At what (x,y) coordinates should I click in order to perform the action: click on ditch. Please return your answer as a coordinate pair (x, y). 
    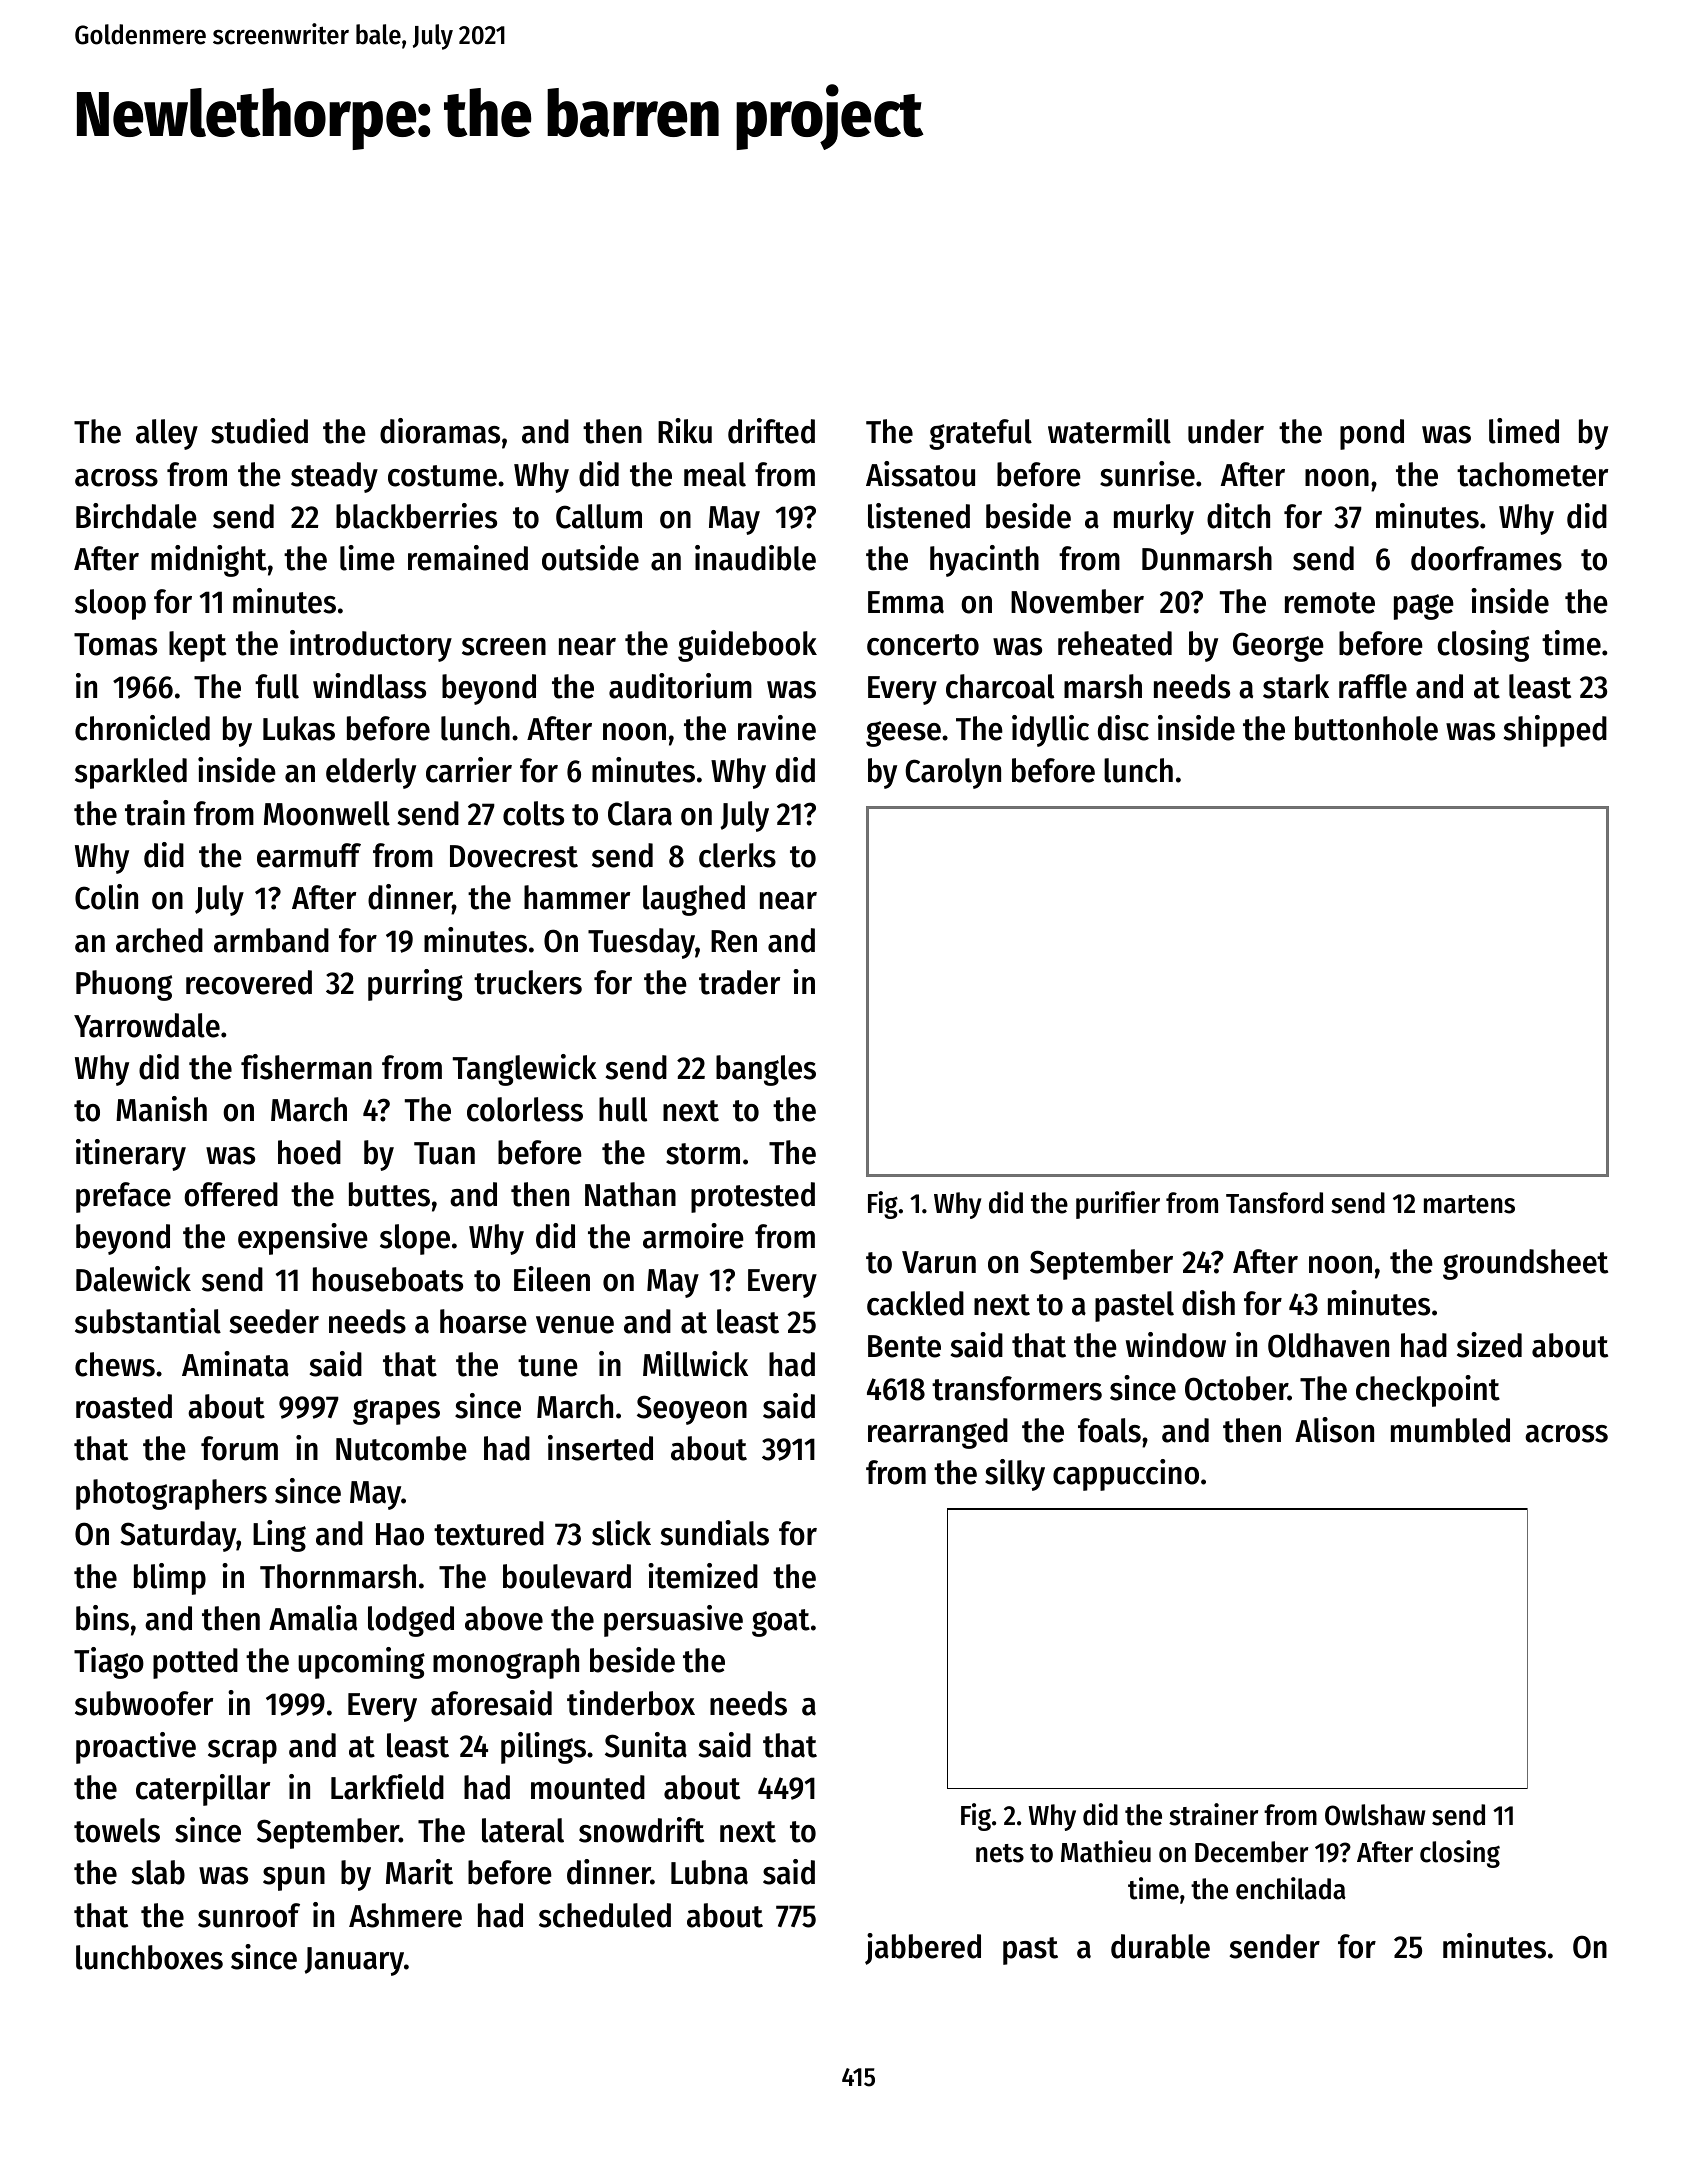
    Looking at the image, I should click on (1238, 516).
